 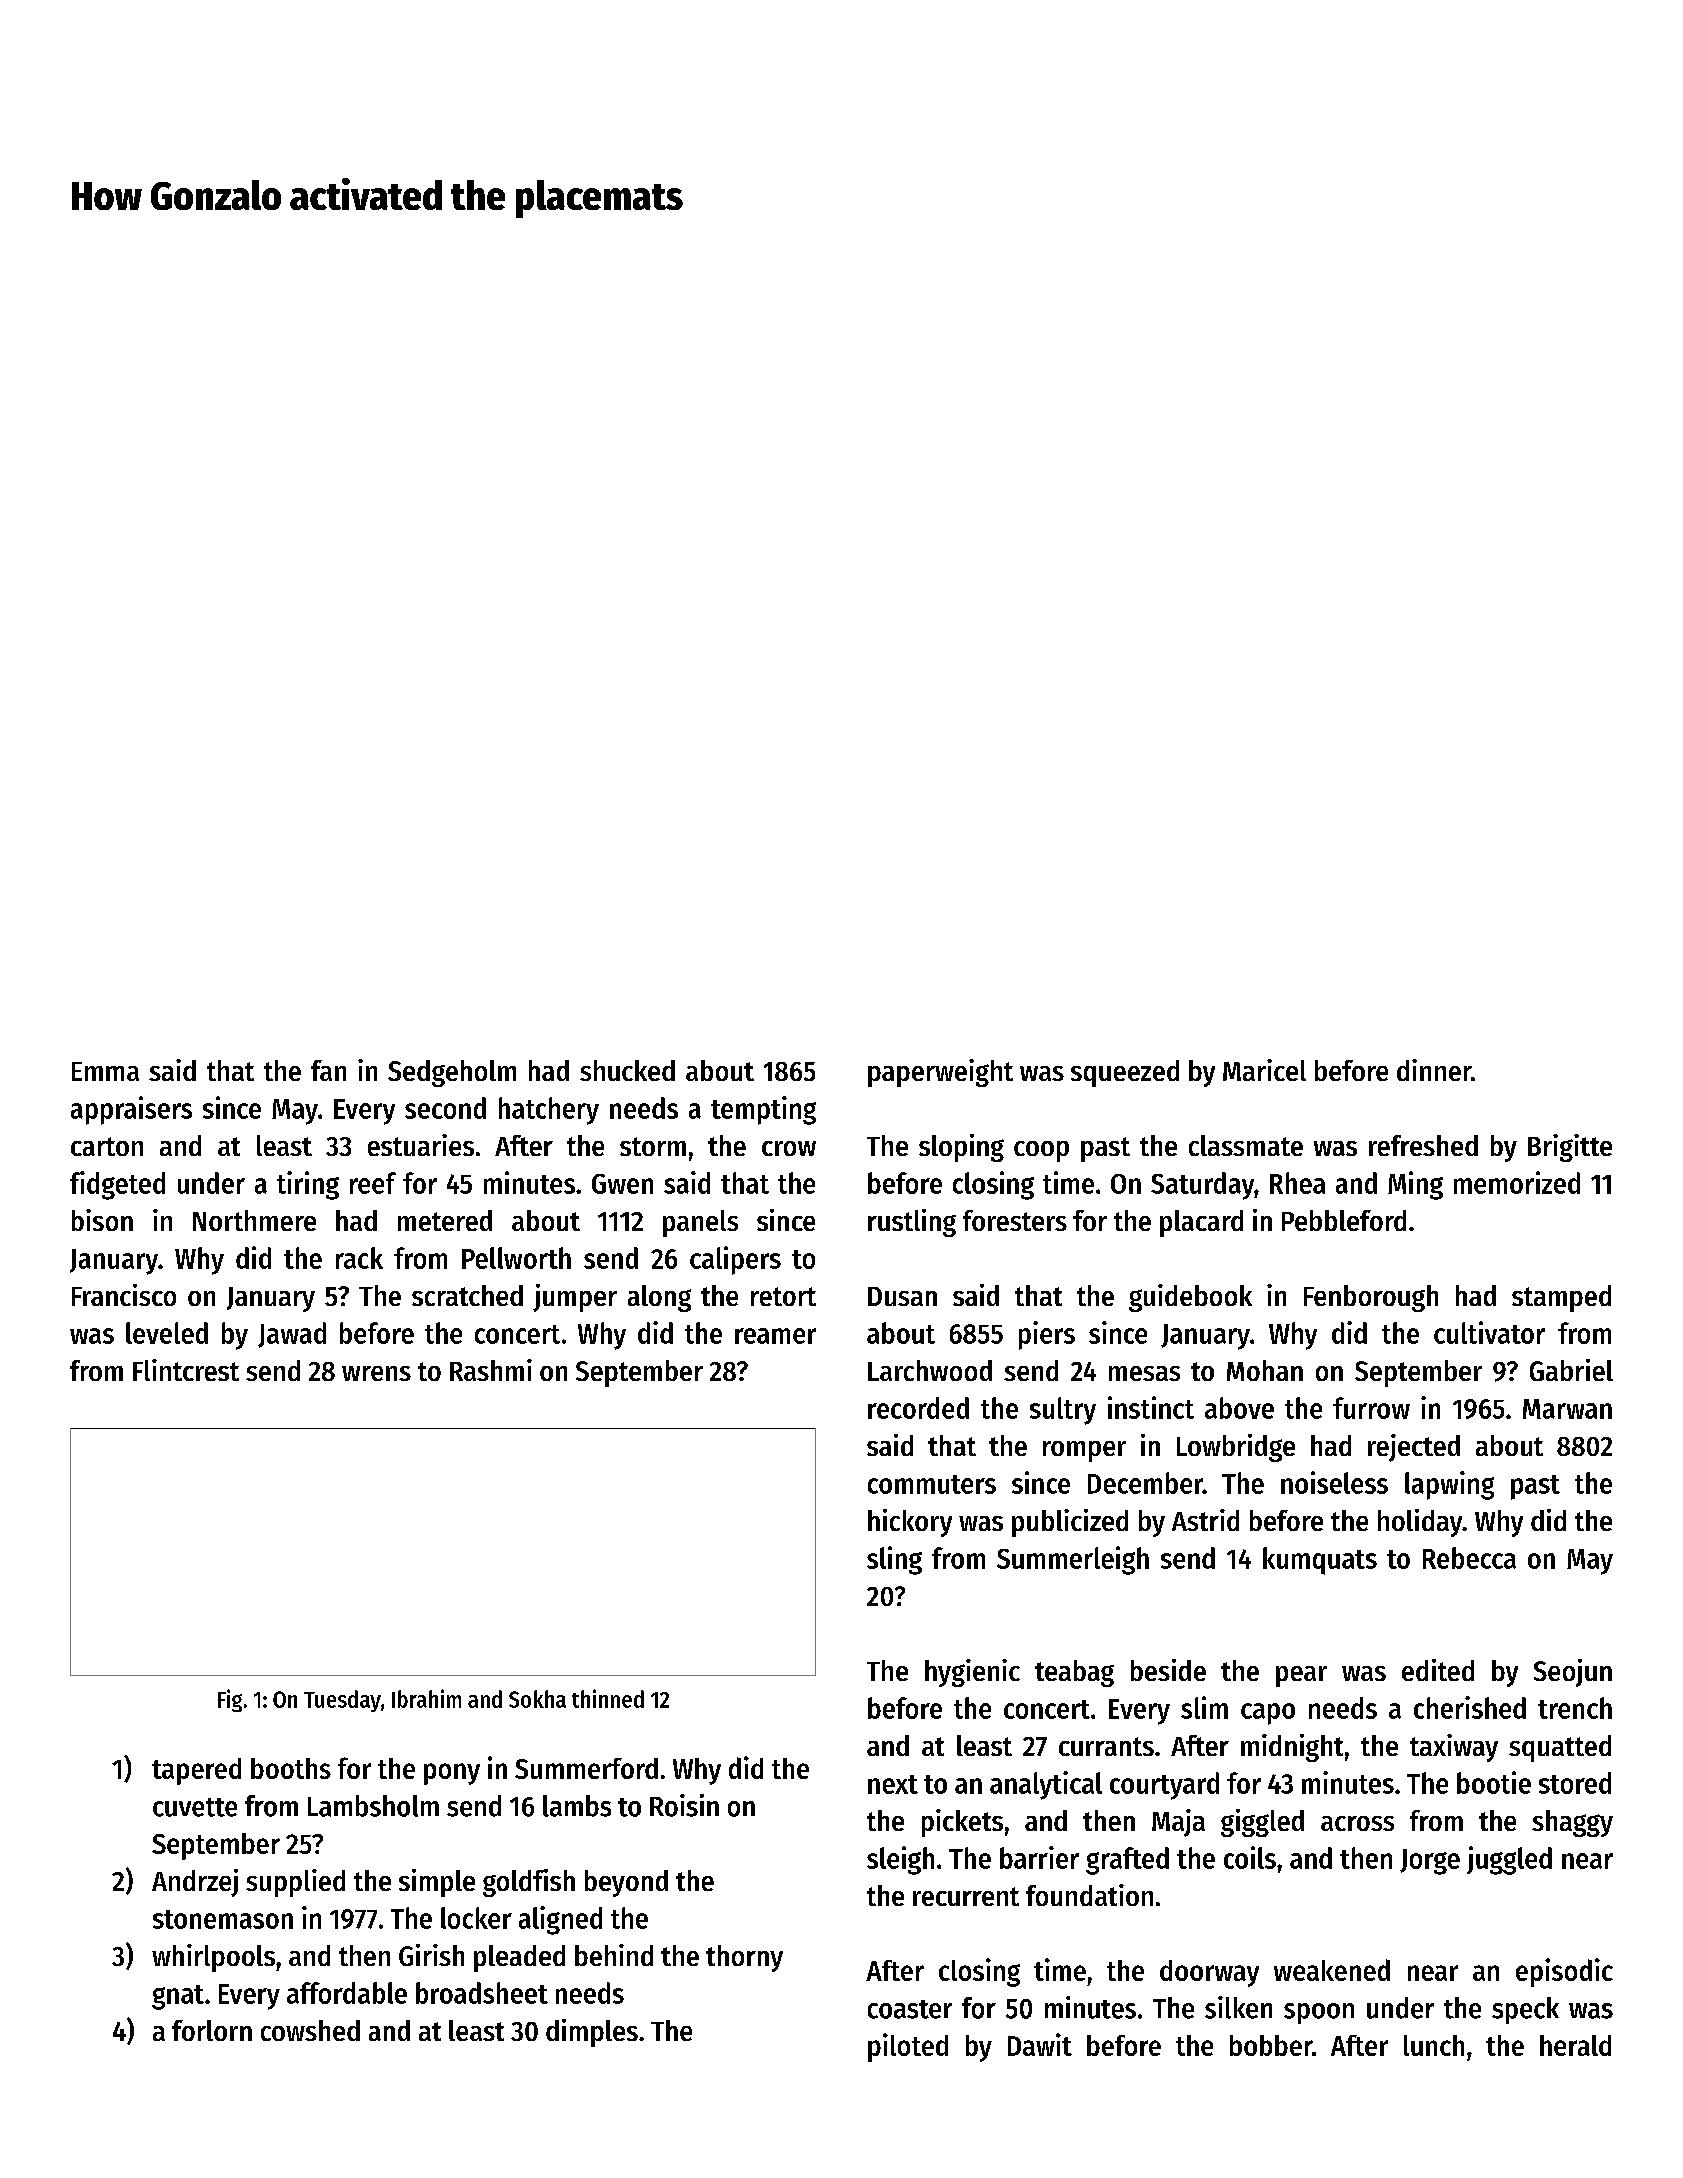 I want to click on Fenborough, so click(x=1371, y=1298).
